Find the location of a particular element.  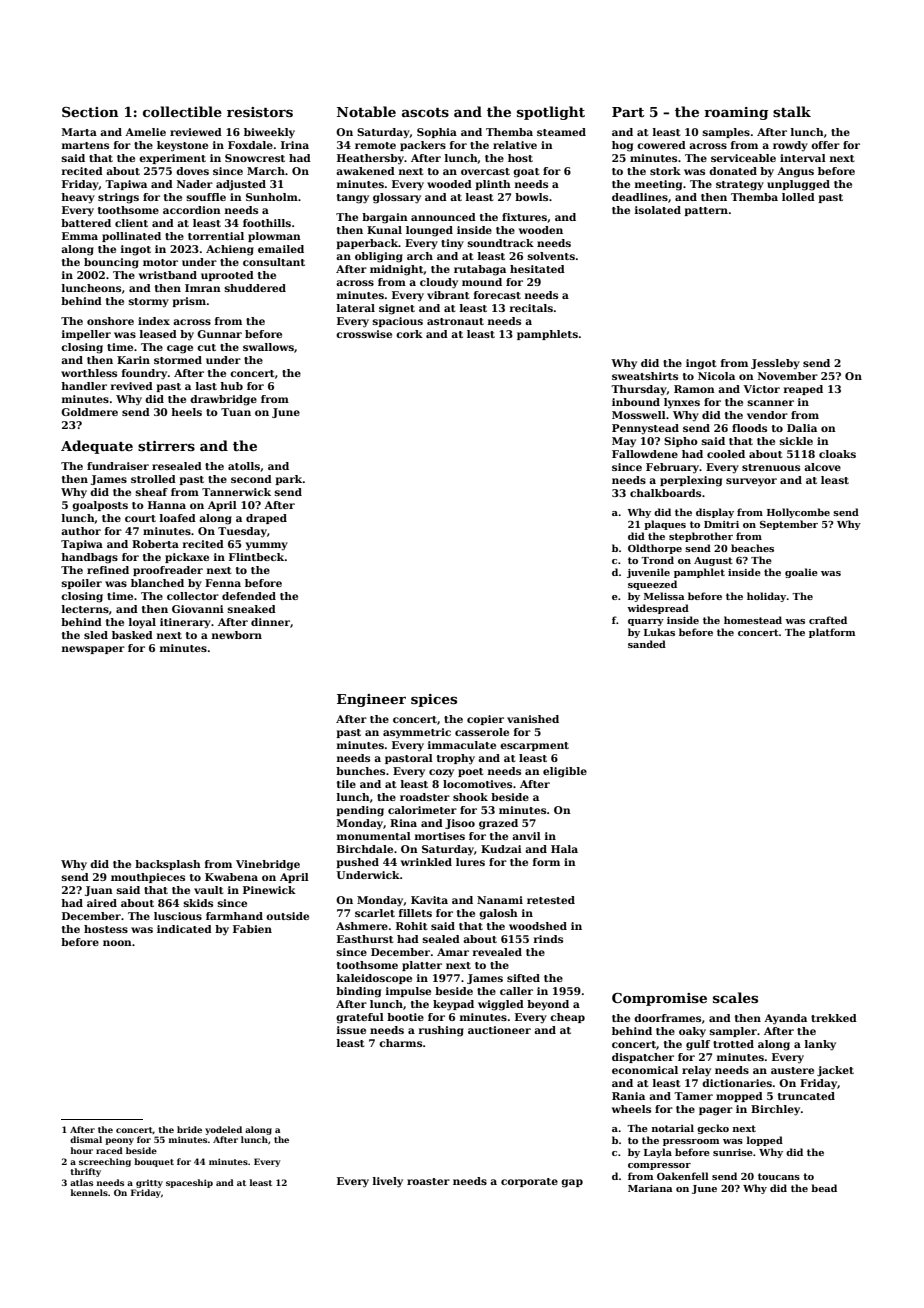

noon is located at coordinates (117, 943).
